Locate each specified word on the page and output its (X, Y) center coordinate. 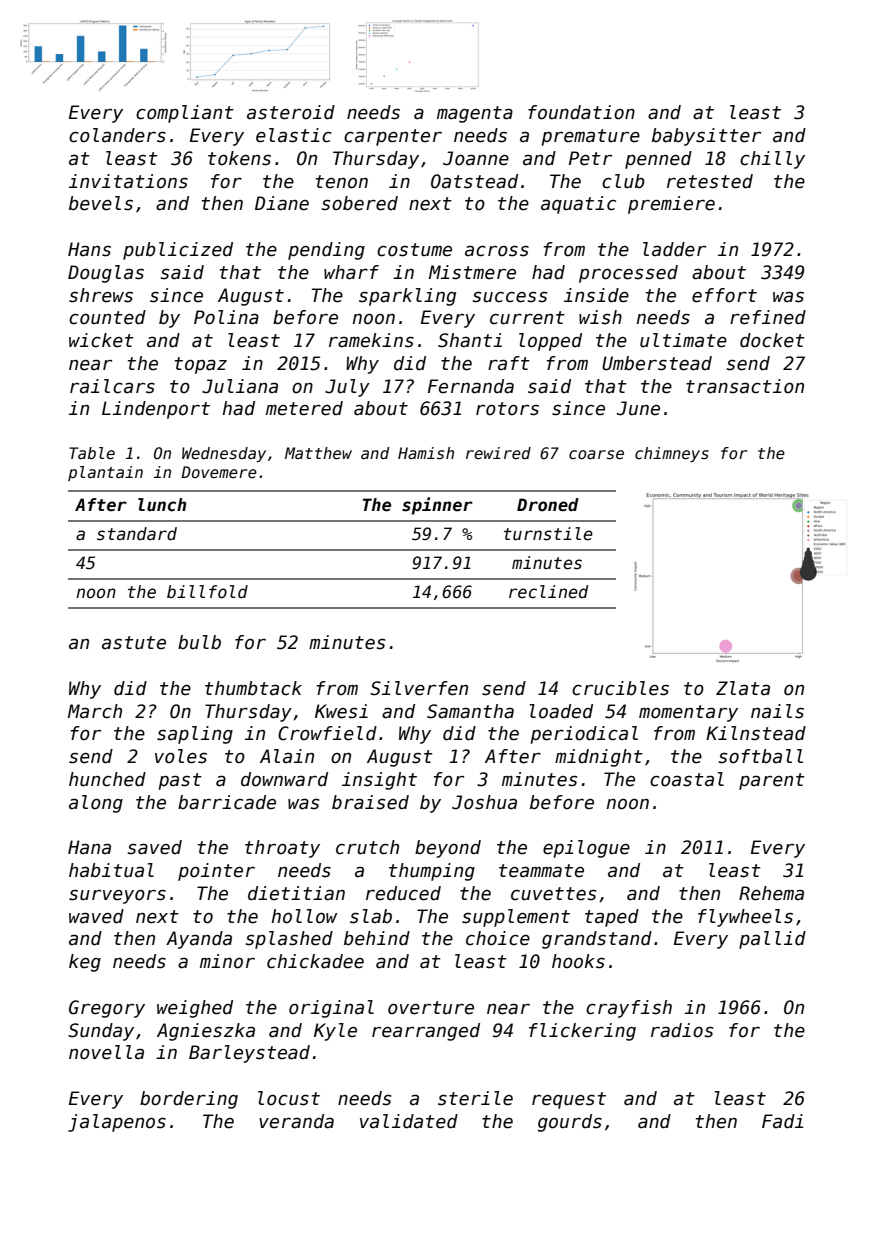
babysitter (706, 137)
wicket (101, 340)
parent (772, 781)
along (96, 804)
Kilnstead (756, 733)
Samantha (470, 711)
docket (772, 340)
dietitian (296, 893)
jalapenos (117, 1123)
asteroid (291, 112)
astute (134, 643)
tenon (342, 182)
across (497, 251)
